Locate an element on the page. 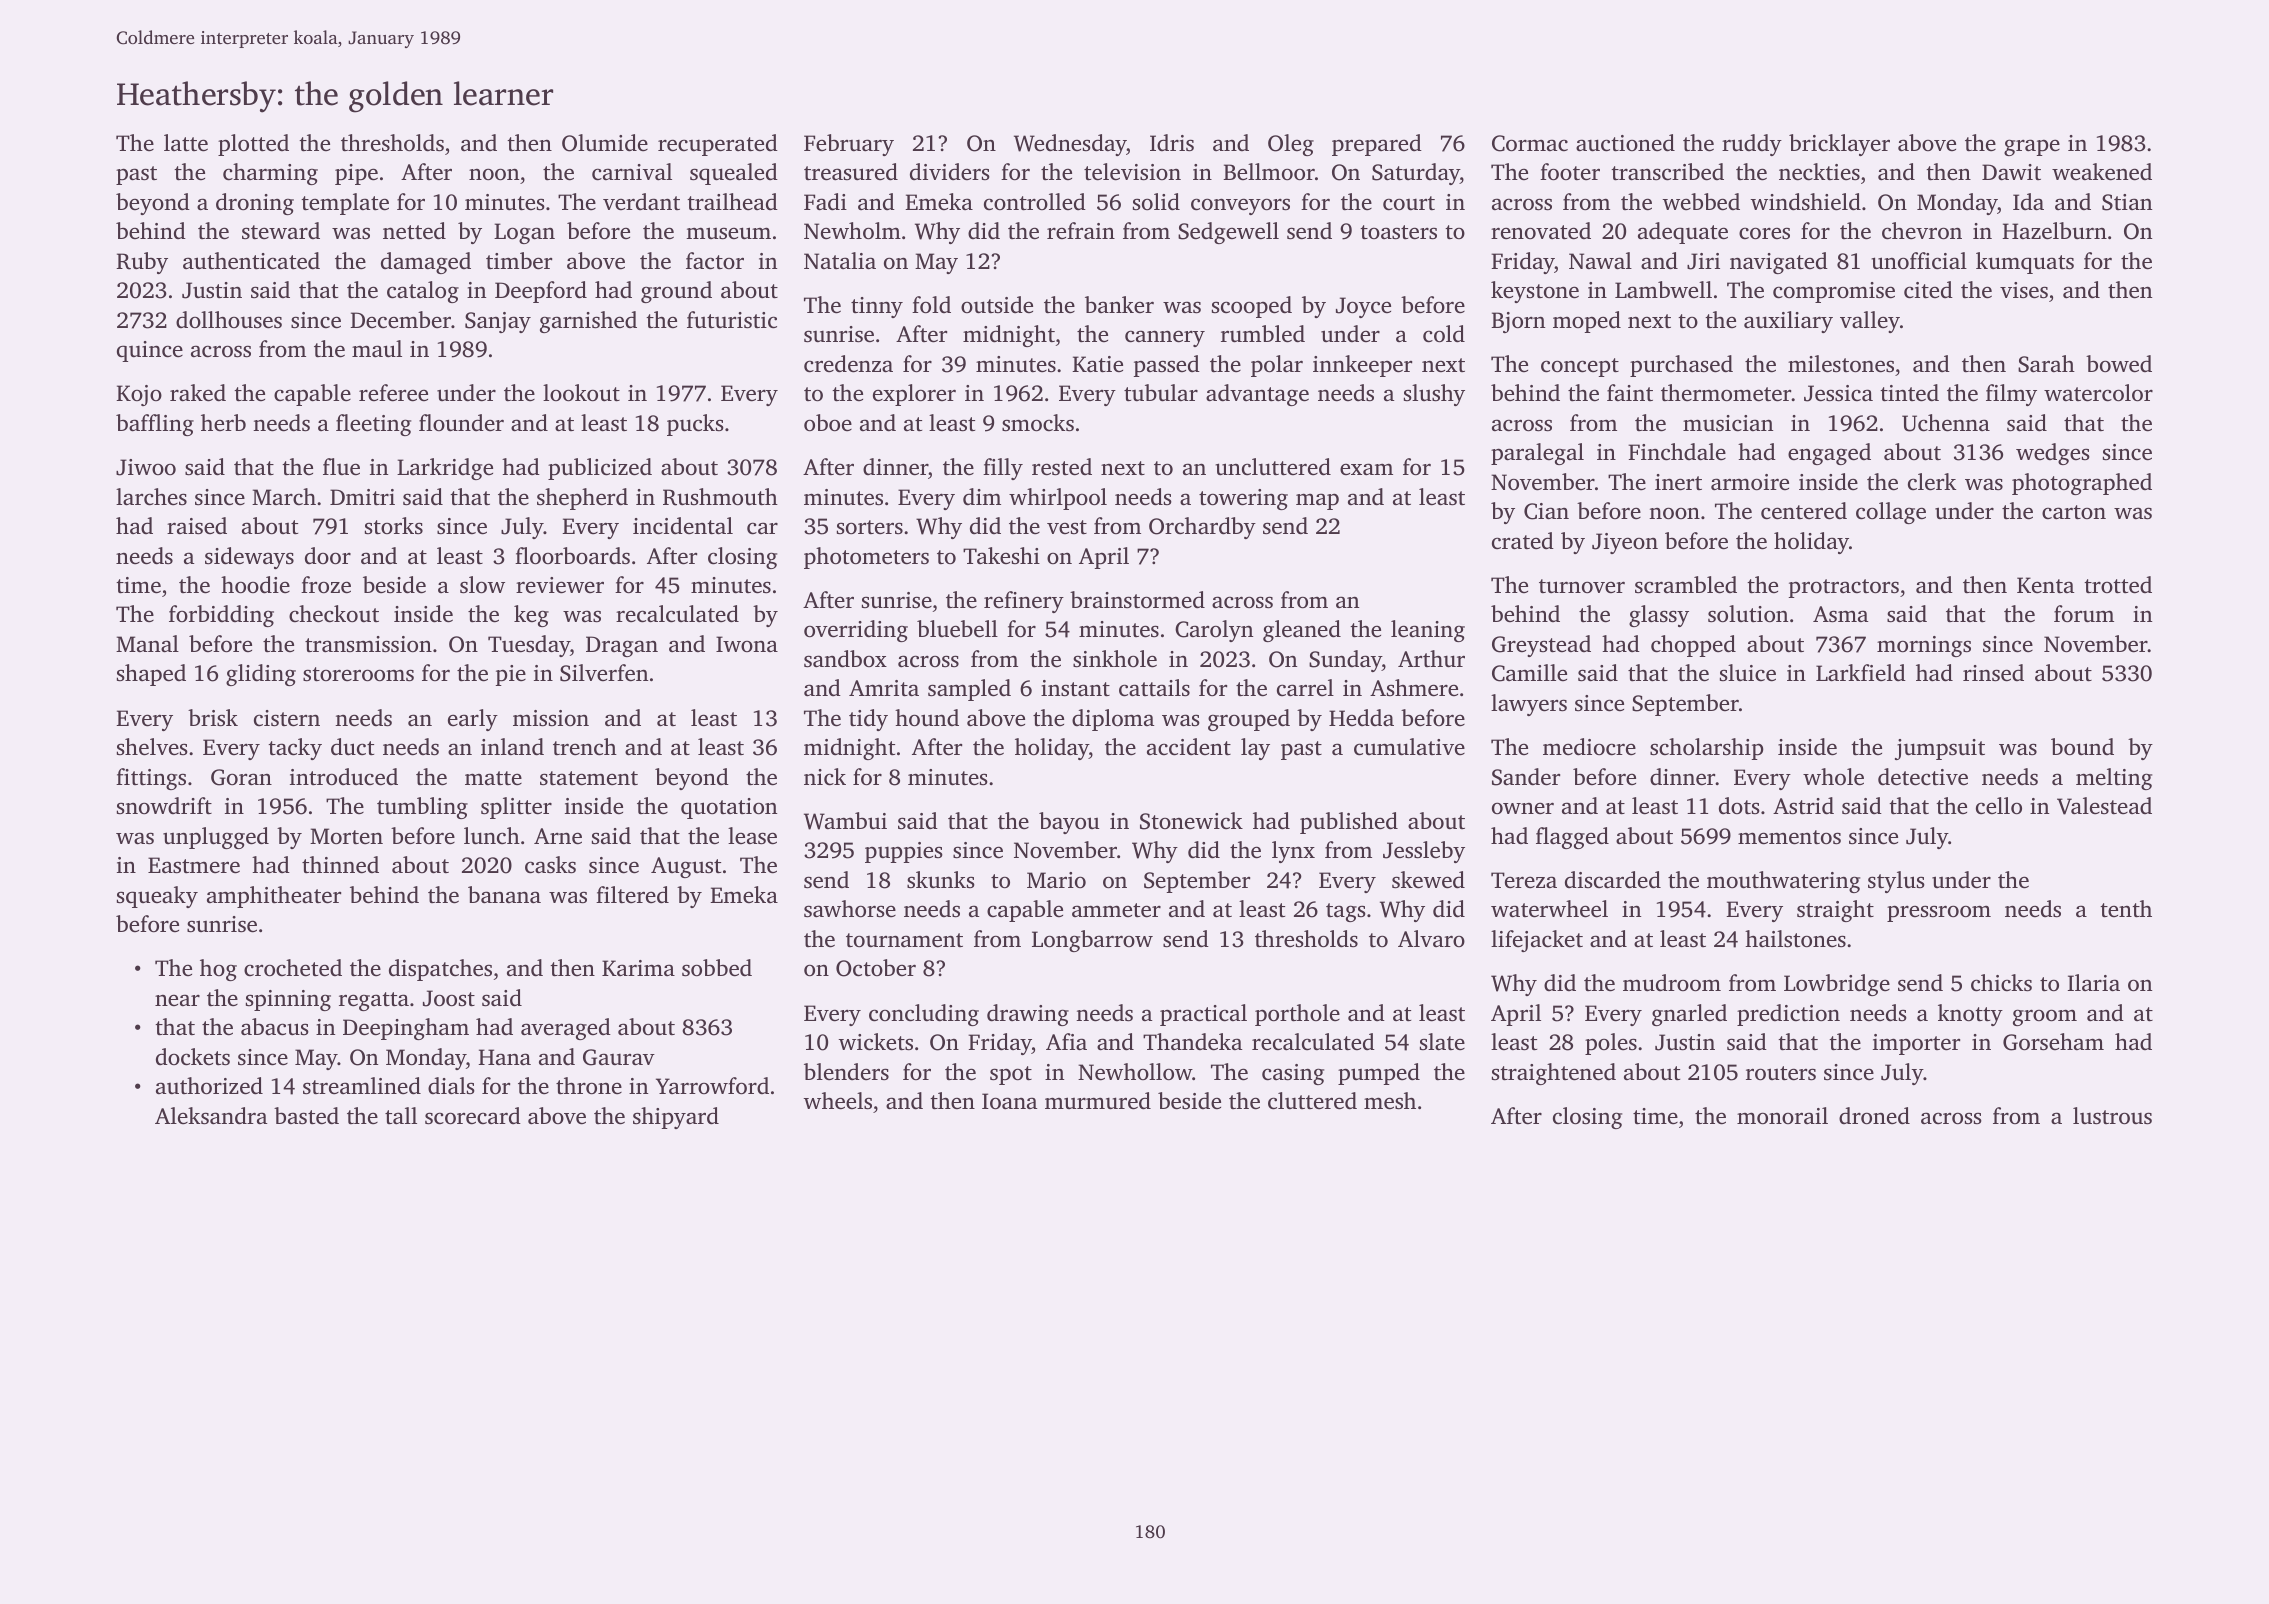  Wambui is located at coordinates (845, 821).
